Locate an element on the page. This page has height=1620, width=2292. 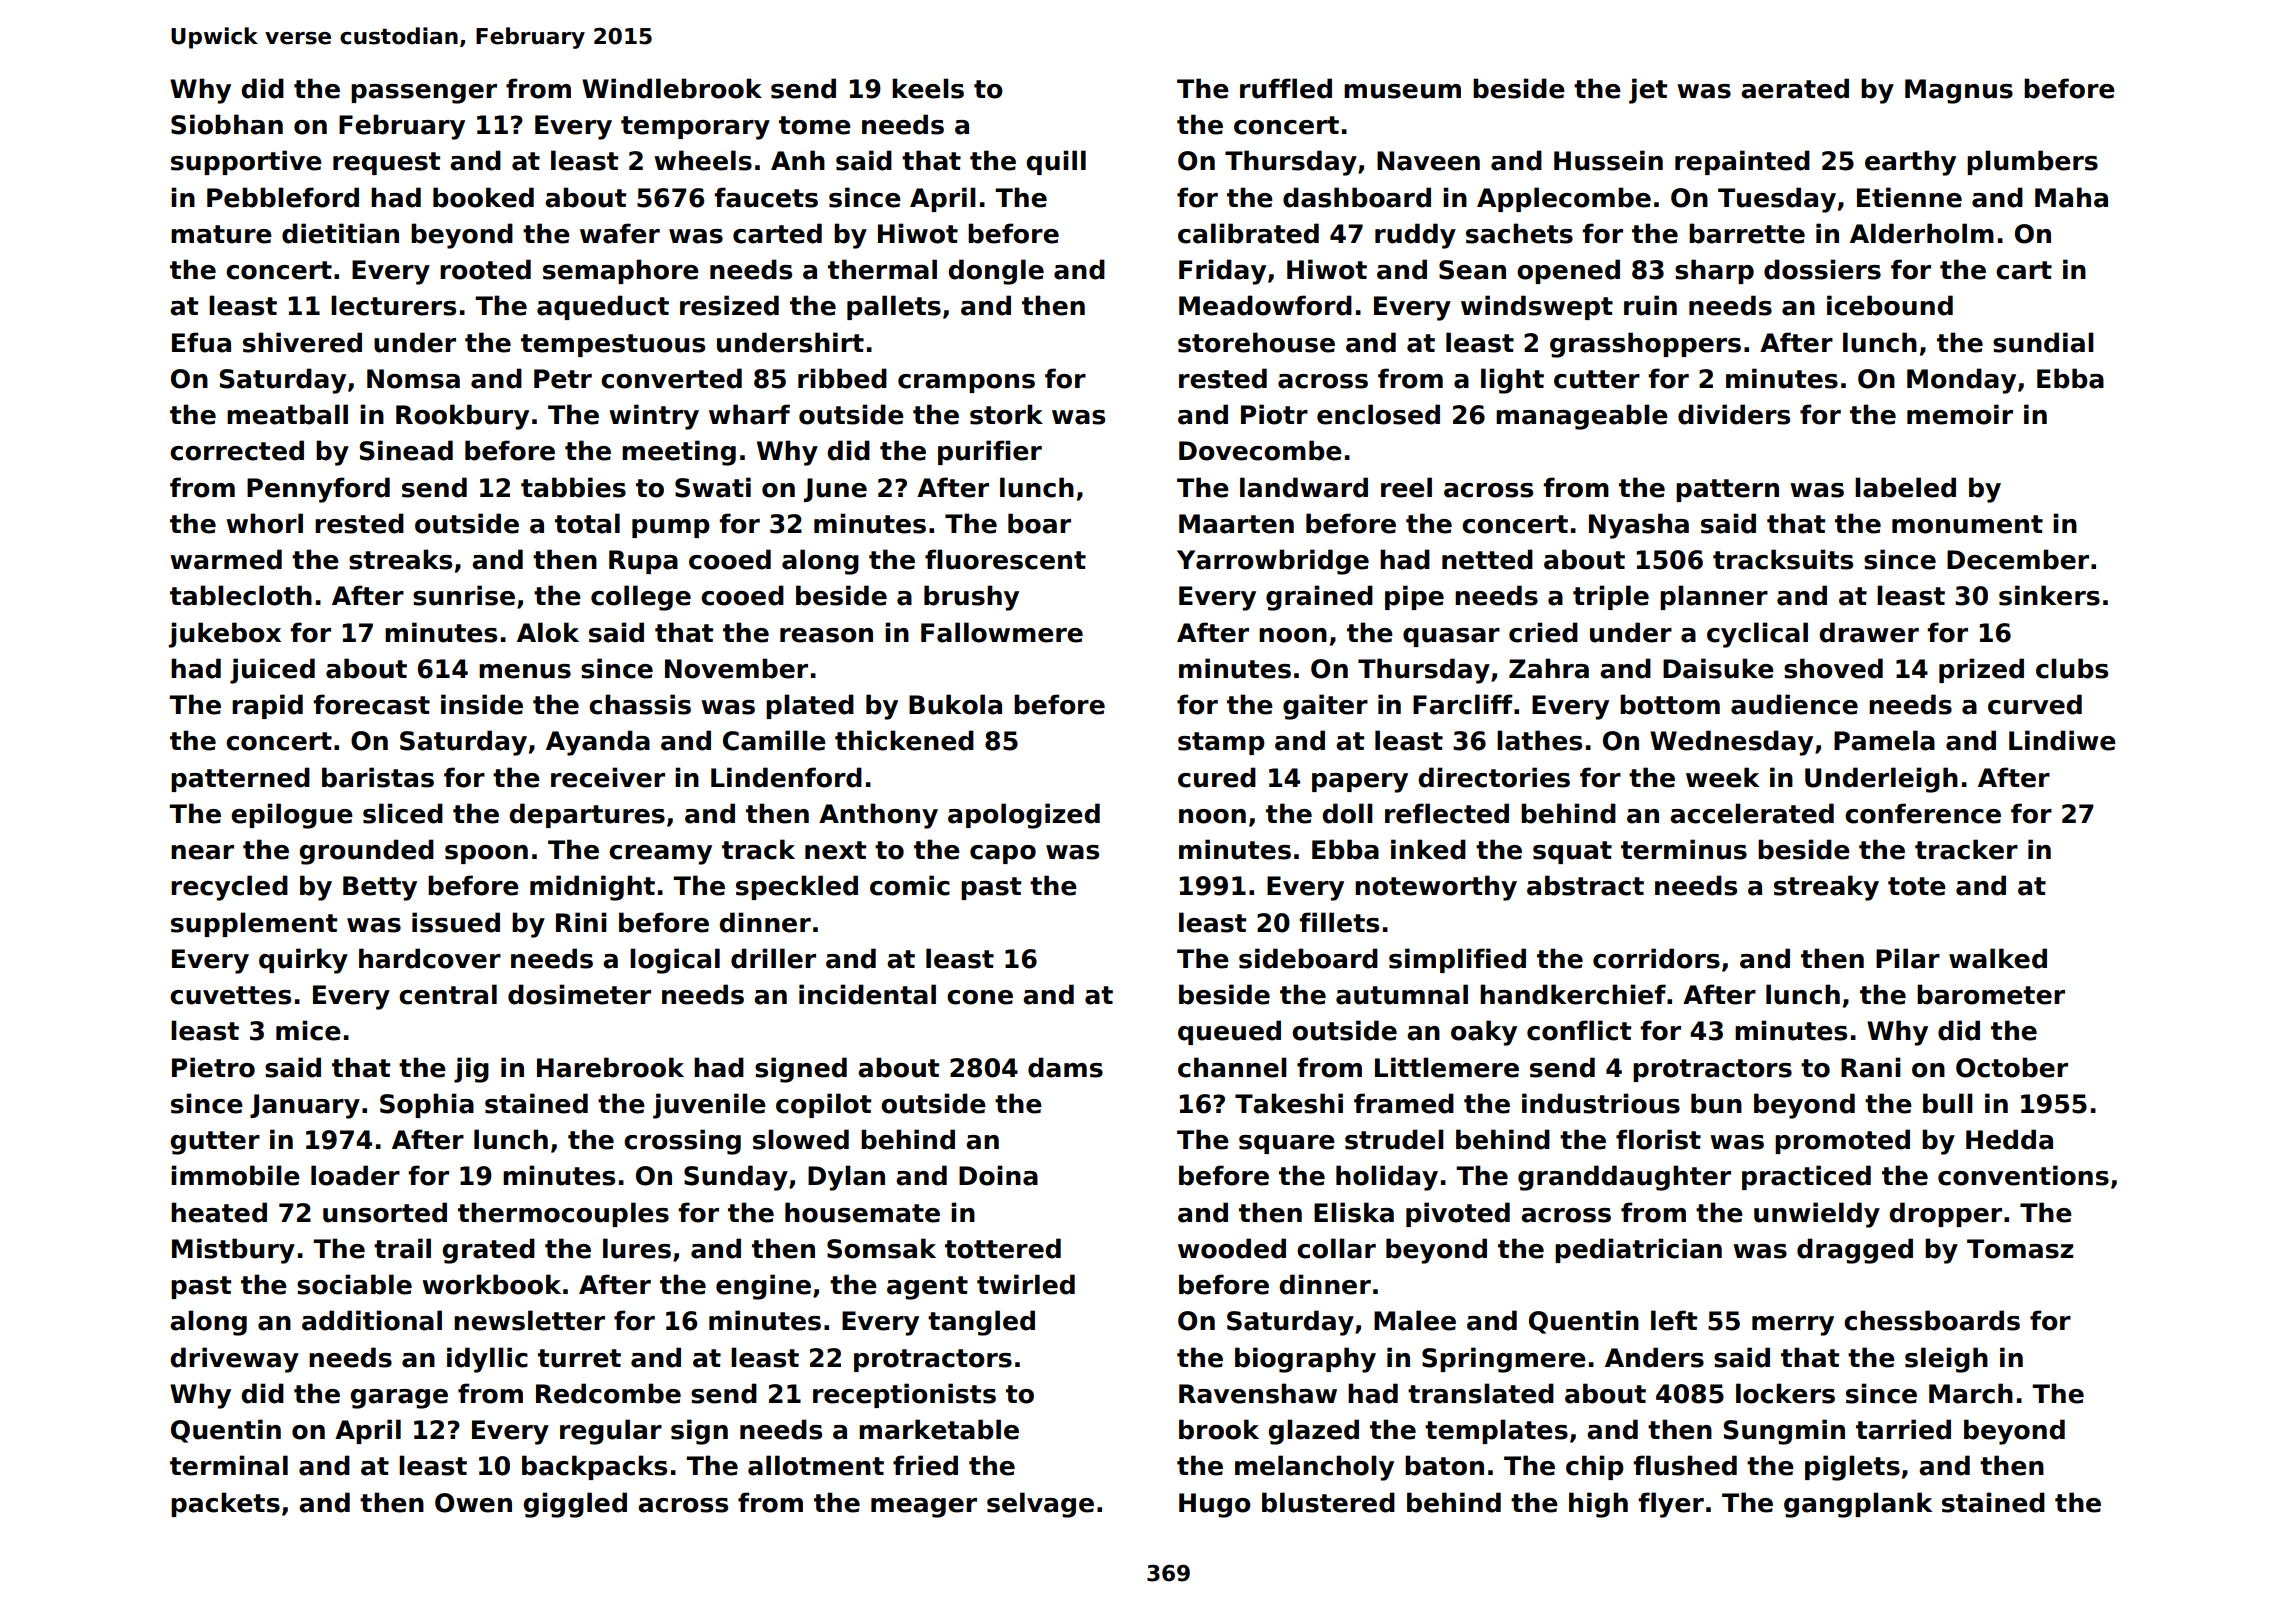
baristas is located at coordinates (378, 777).
